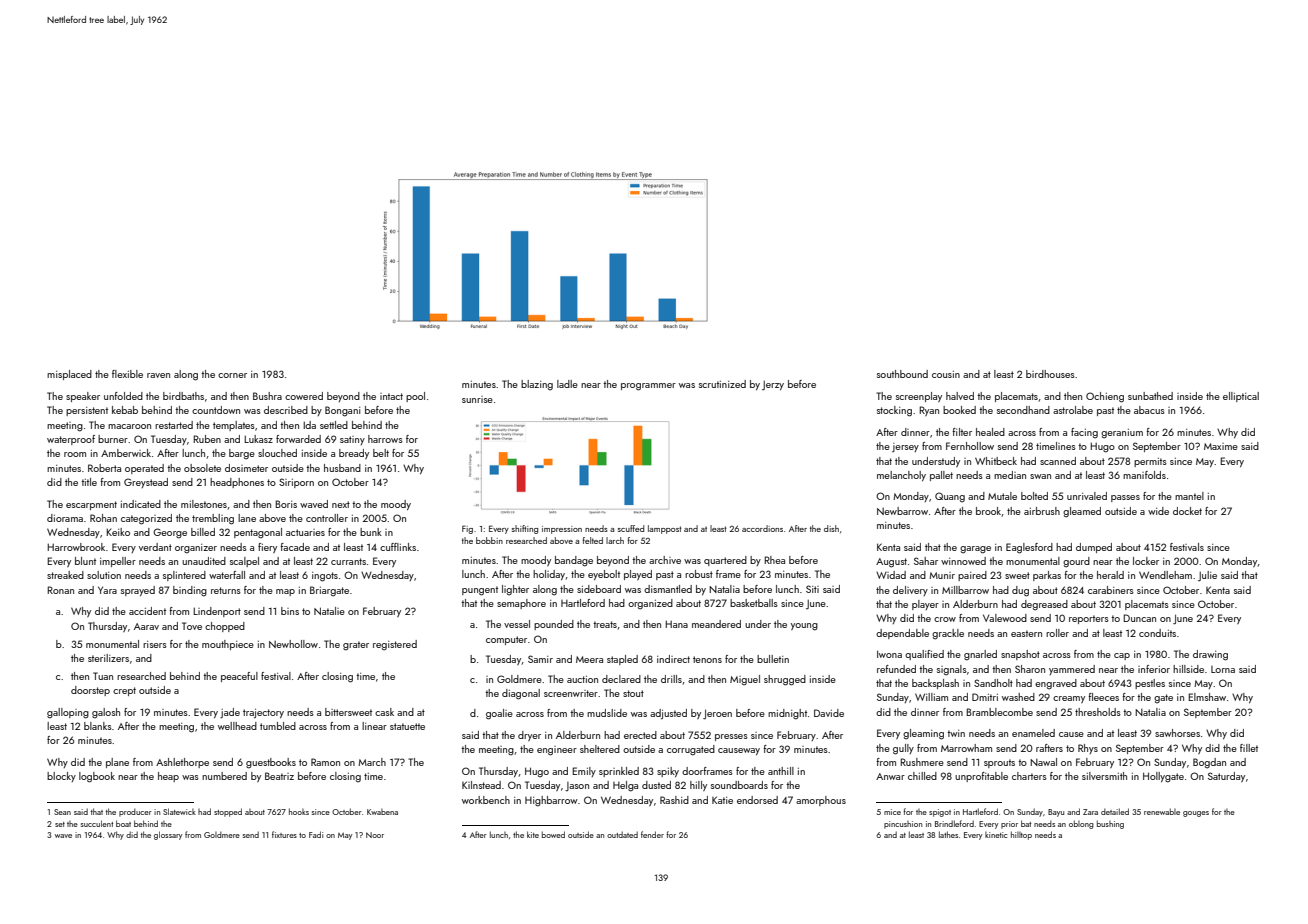 The width and height of the image is (1308, 924). What do you see at coordinates (284, 834) in the image?
I see `fixtures` at bounding box center [284, 834].
